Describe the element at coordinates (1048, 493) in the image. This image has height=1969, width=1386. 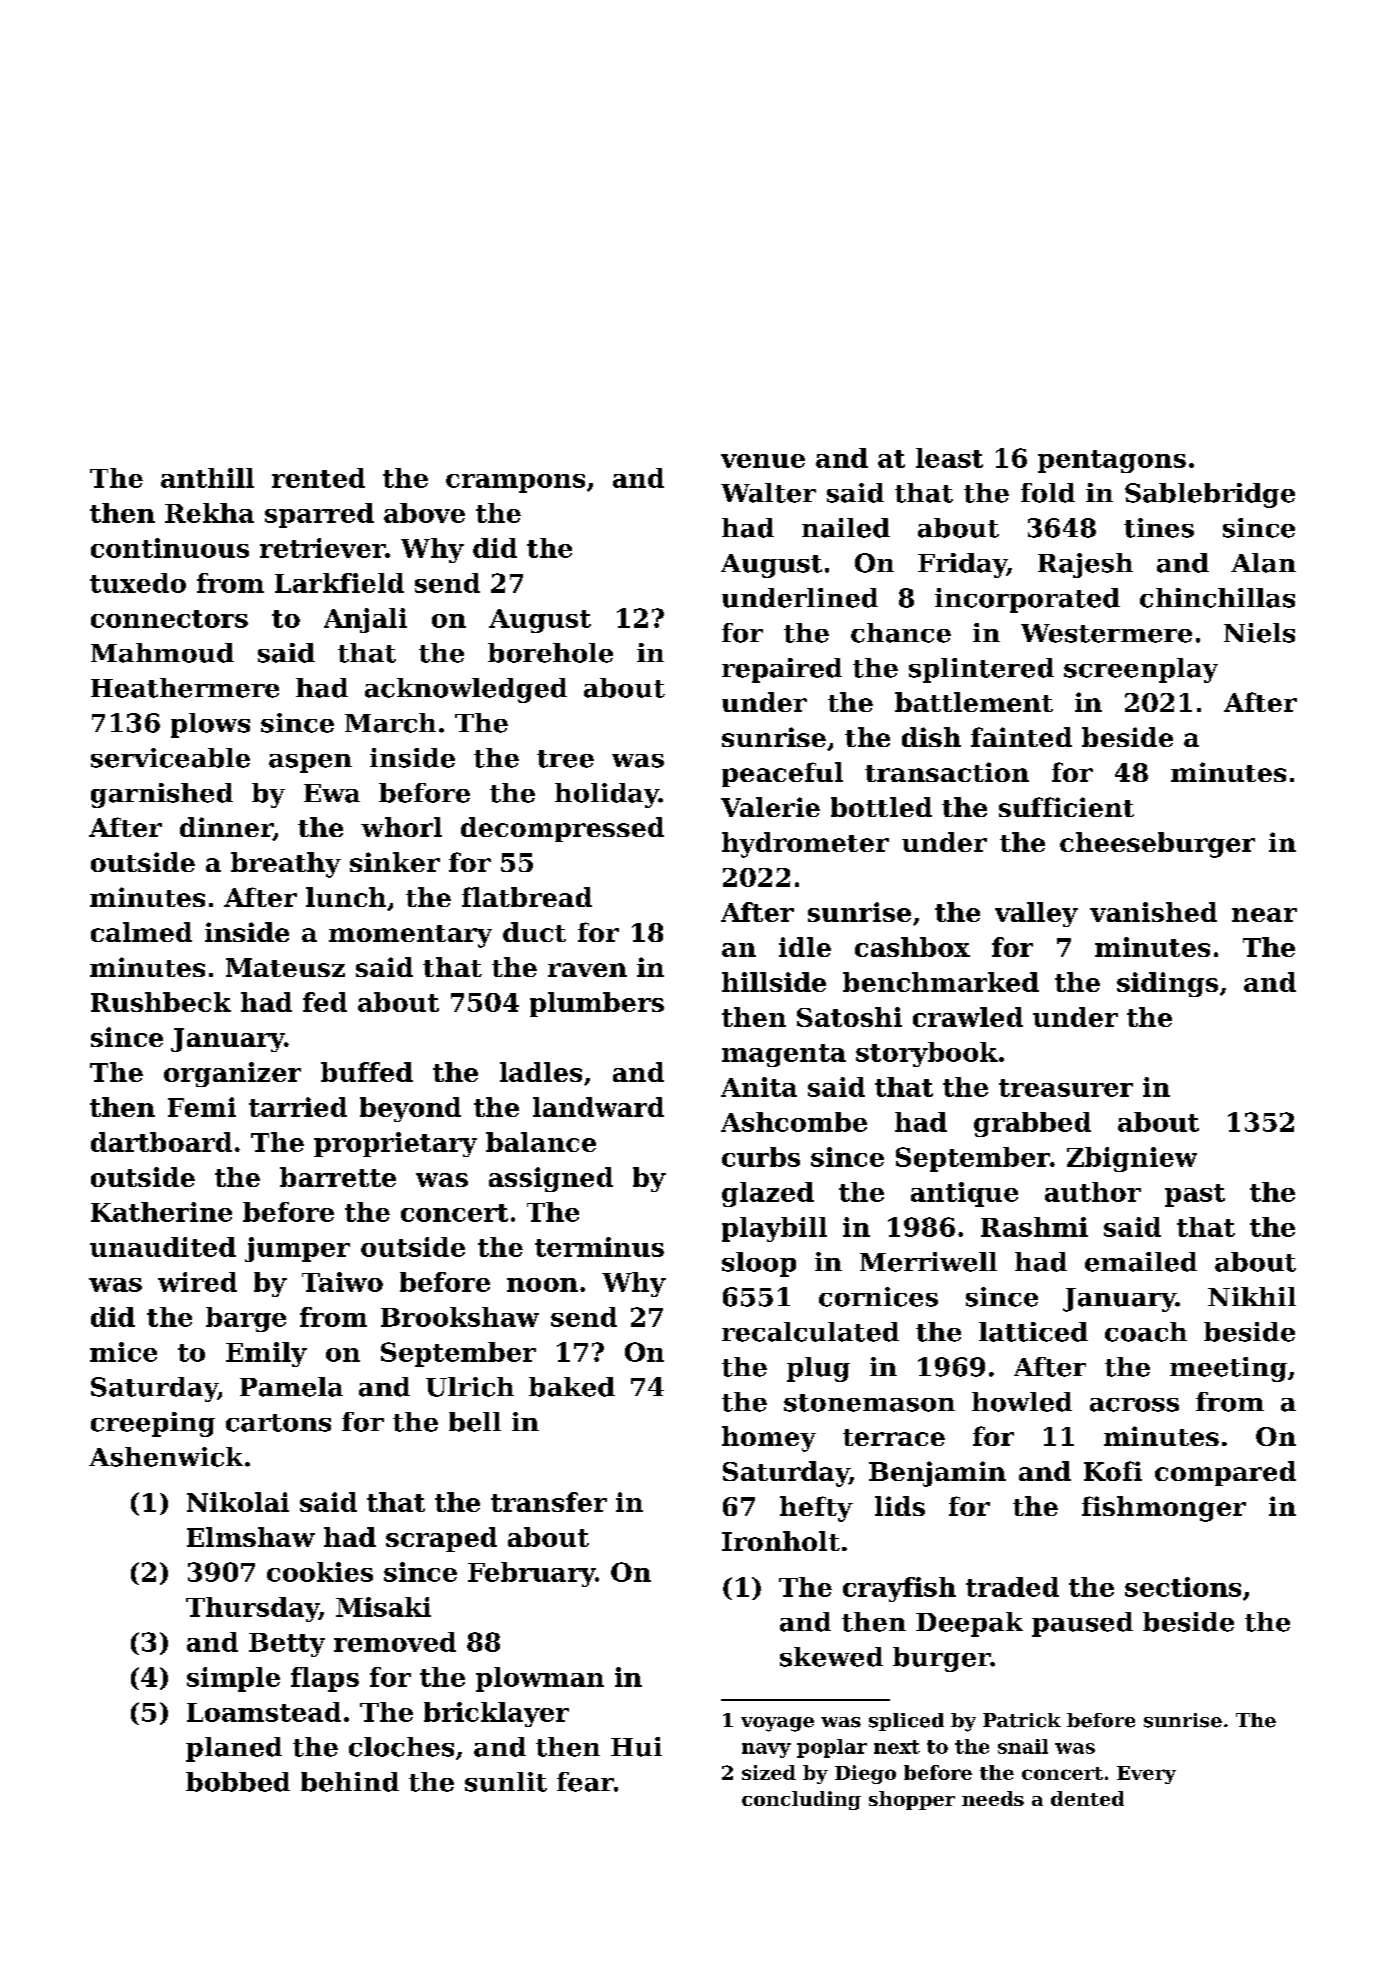
I see `fold` at that location.
